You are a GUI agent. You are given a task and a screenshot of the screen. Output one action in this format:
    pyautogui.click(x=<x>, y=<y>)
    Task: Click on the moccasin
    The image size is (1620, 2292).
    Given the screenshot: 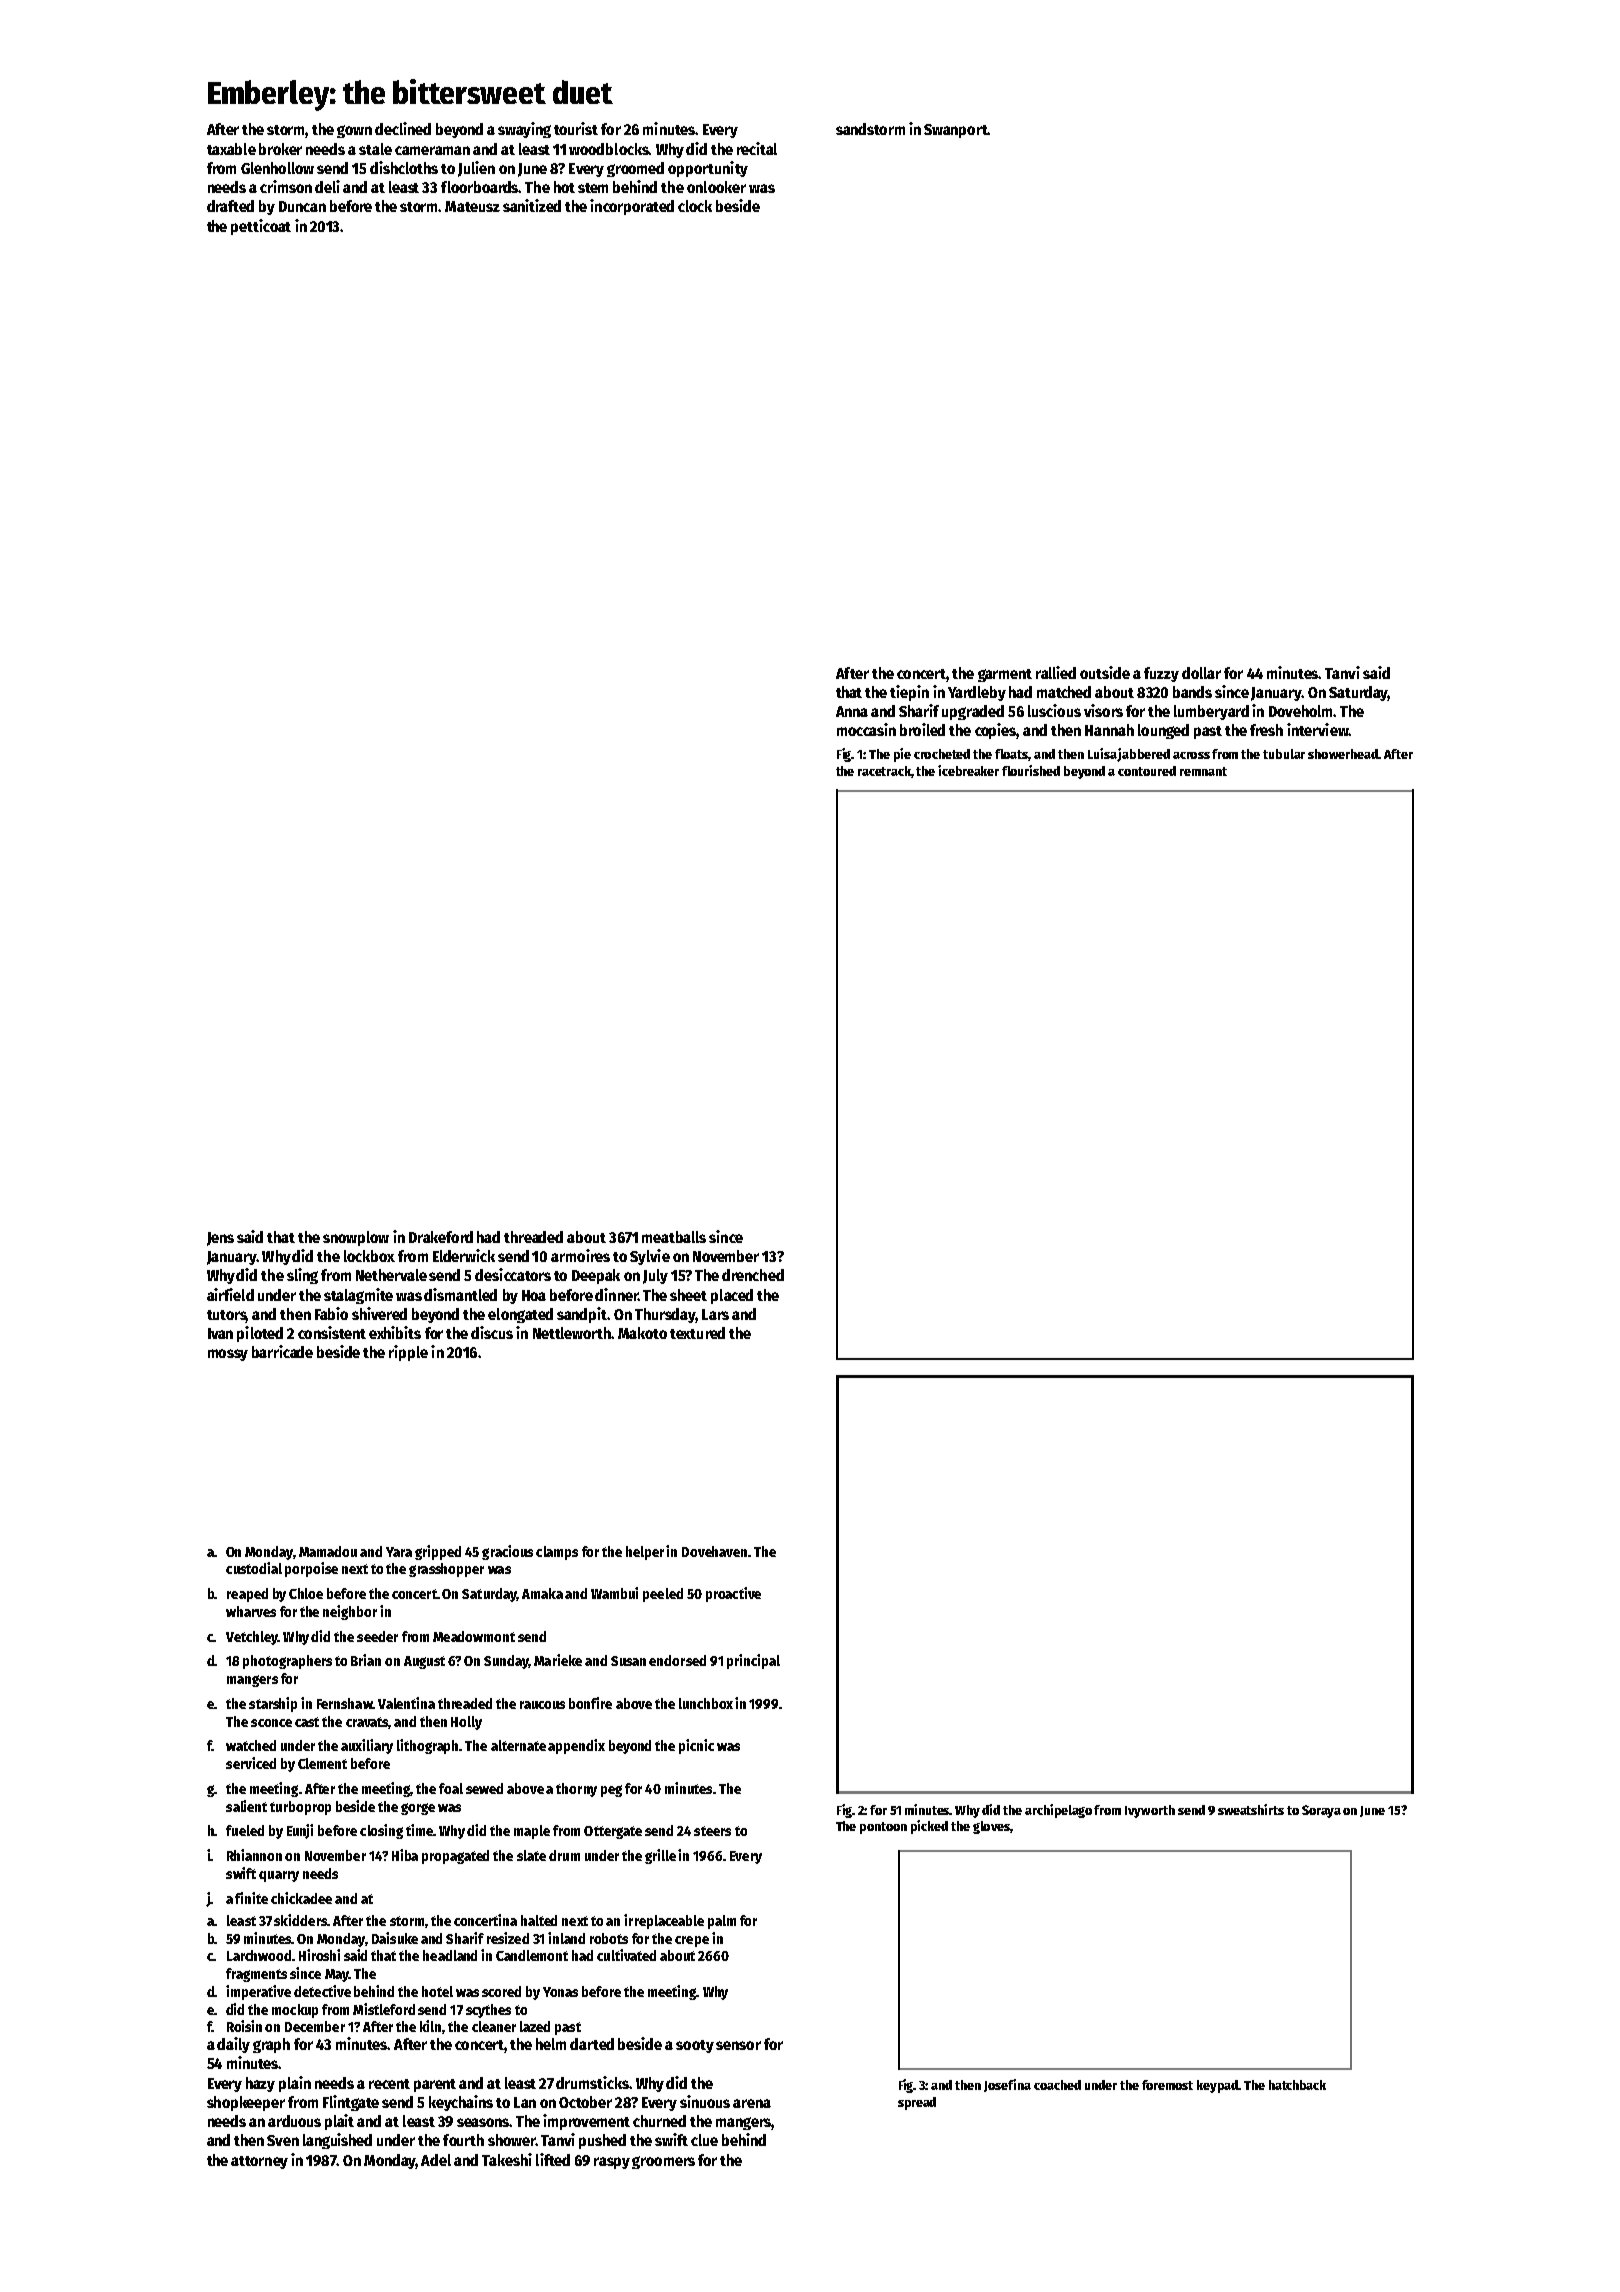 What is the action you would take?
    pyautogui.click(x=866, y=729)
